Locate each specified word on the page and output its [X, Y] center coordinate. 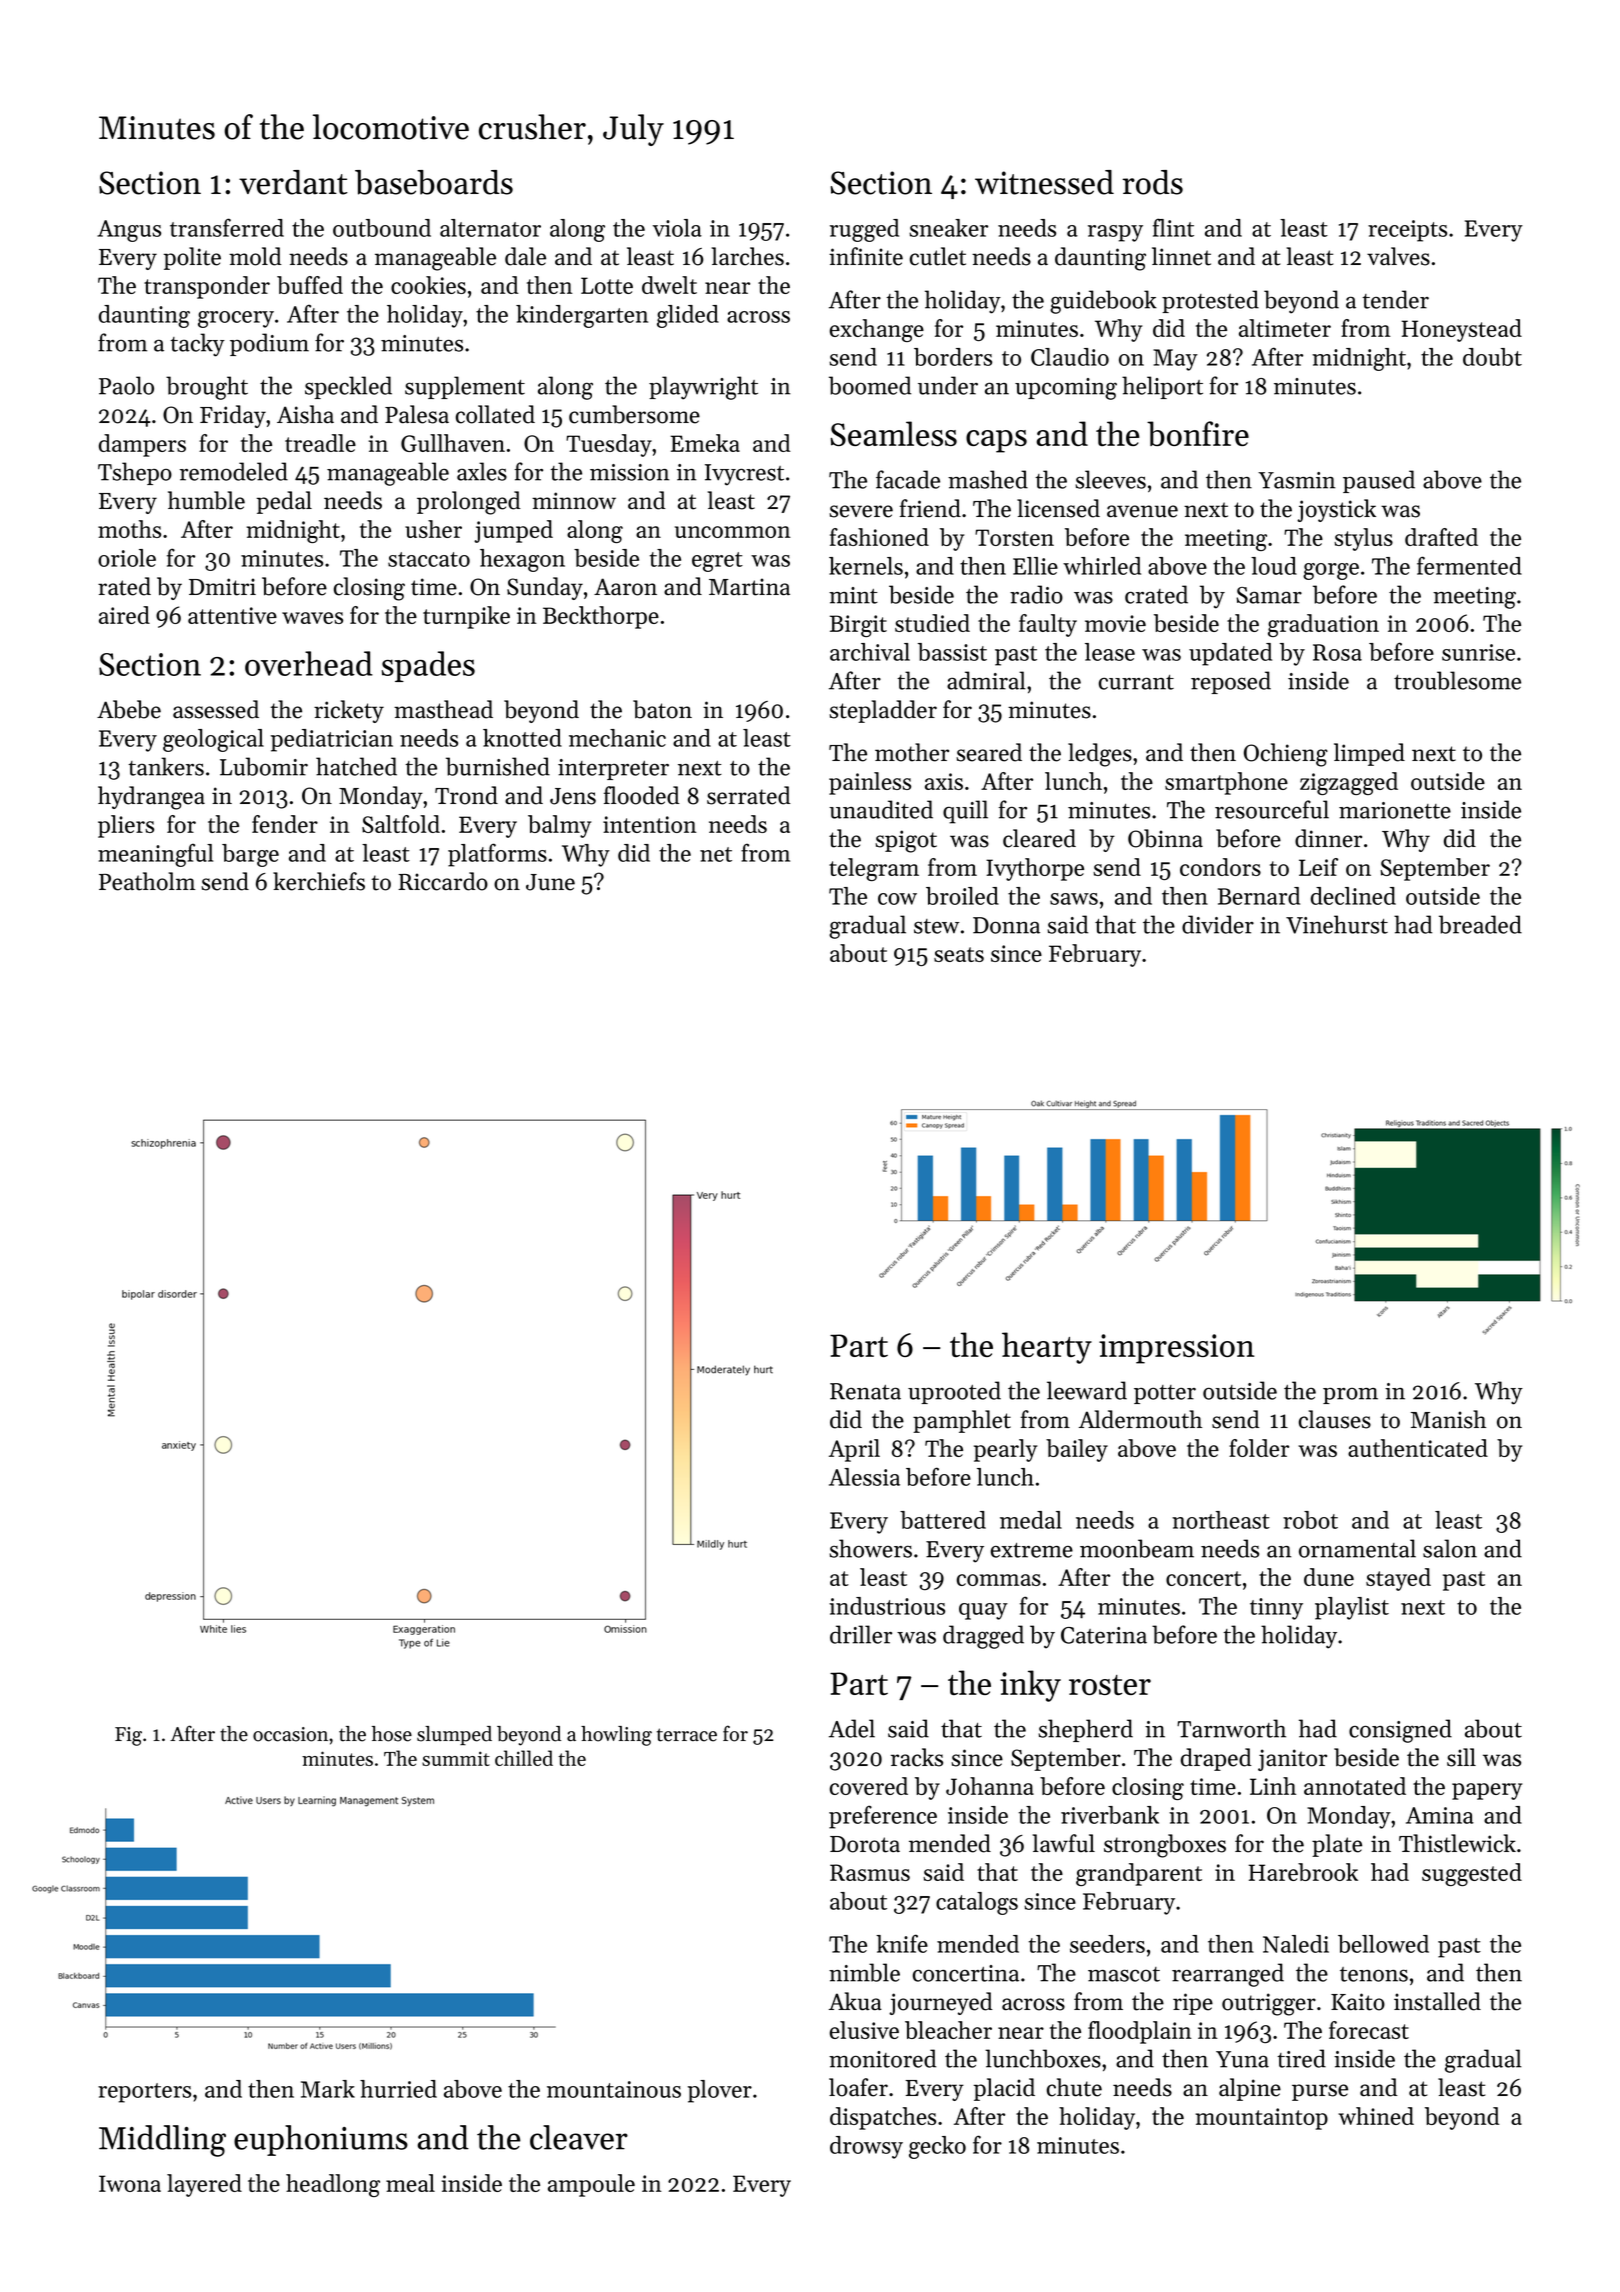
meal [410, 2183]
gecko [937, 2147]
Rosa [1337, 652]
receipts [1407, 231]
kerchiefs [319, 881]
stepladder [883, 711]
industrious [887, 1606]
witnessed [1044, 182]
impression [1177, 1349]
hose [392, 1734]
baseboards [434, 182]
